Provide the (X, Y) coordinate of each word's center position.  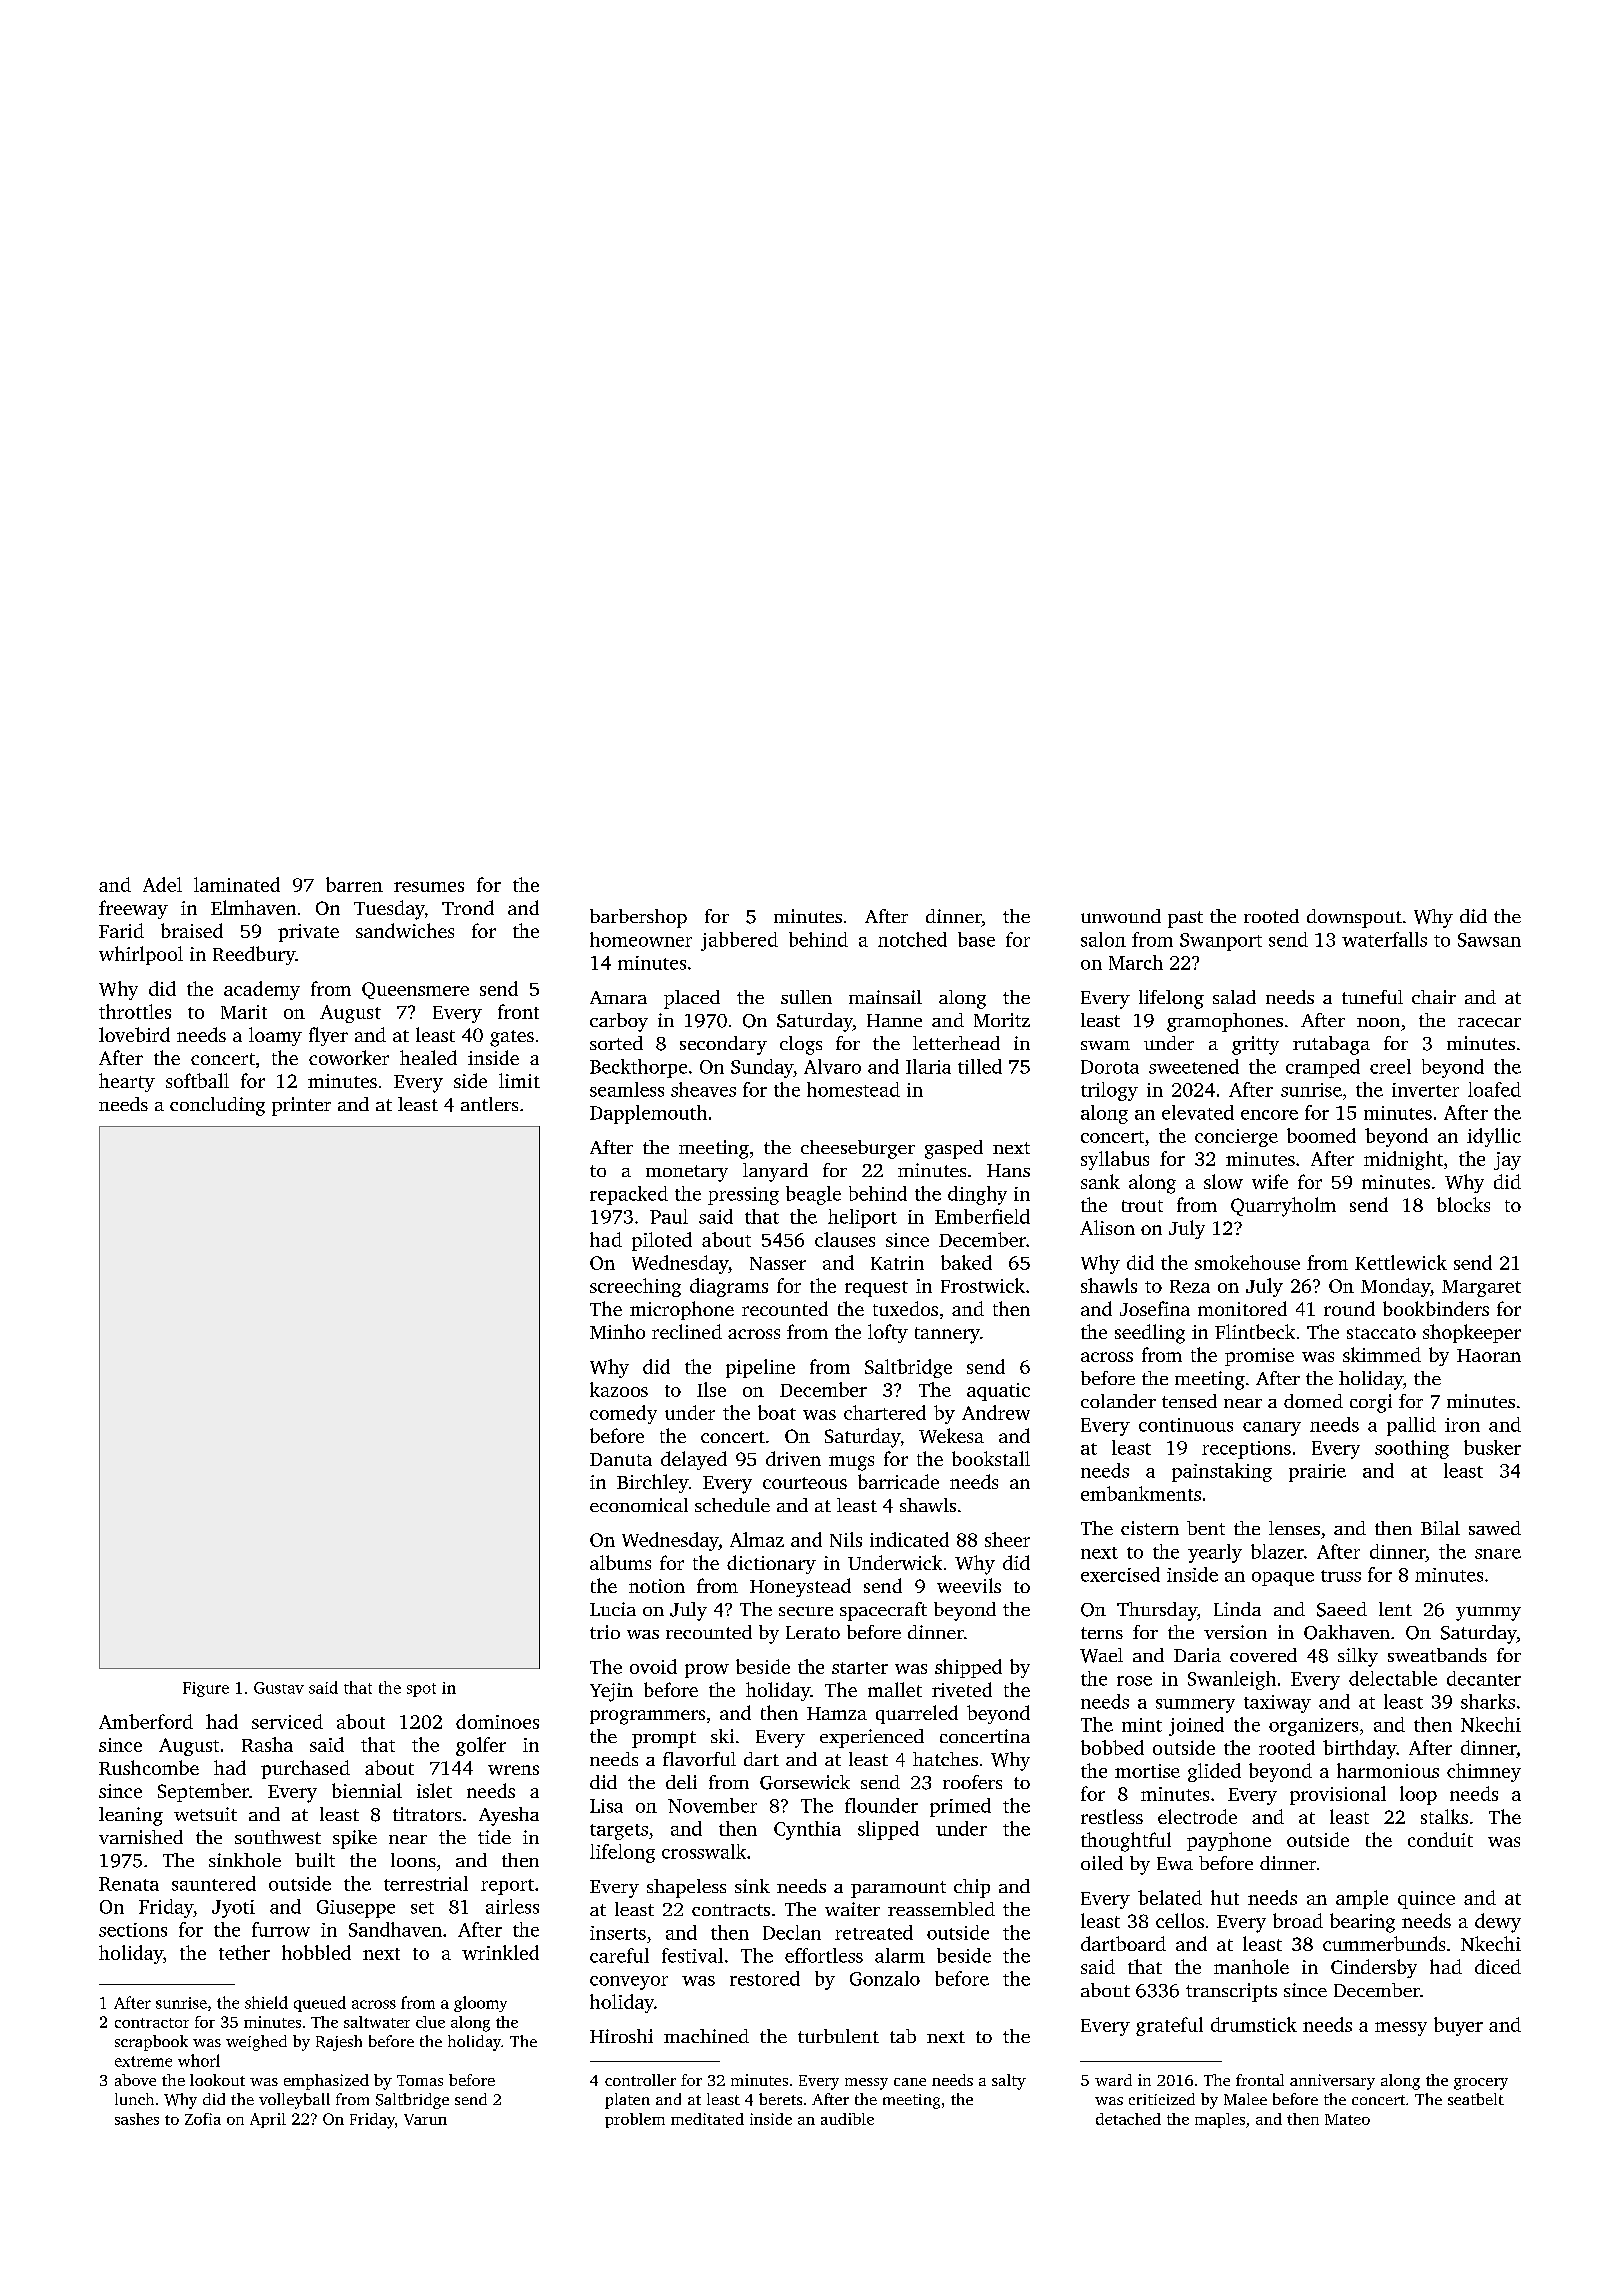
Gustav (279, 1688)
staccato (1381, 1333)
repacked (629, 1195)
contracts (731, 1910)
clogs (801, 1045)
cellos (1180, 1920)
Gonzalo (885, 1978)
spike (355, 1839)
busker (1492, 1447)
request (876, 1289)
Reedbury (254, 955)
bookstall (991, 1458)
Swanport (1221, 942)
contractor (152, 2023)
